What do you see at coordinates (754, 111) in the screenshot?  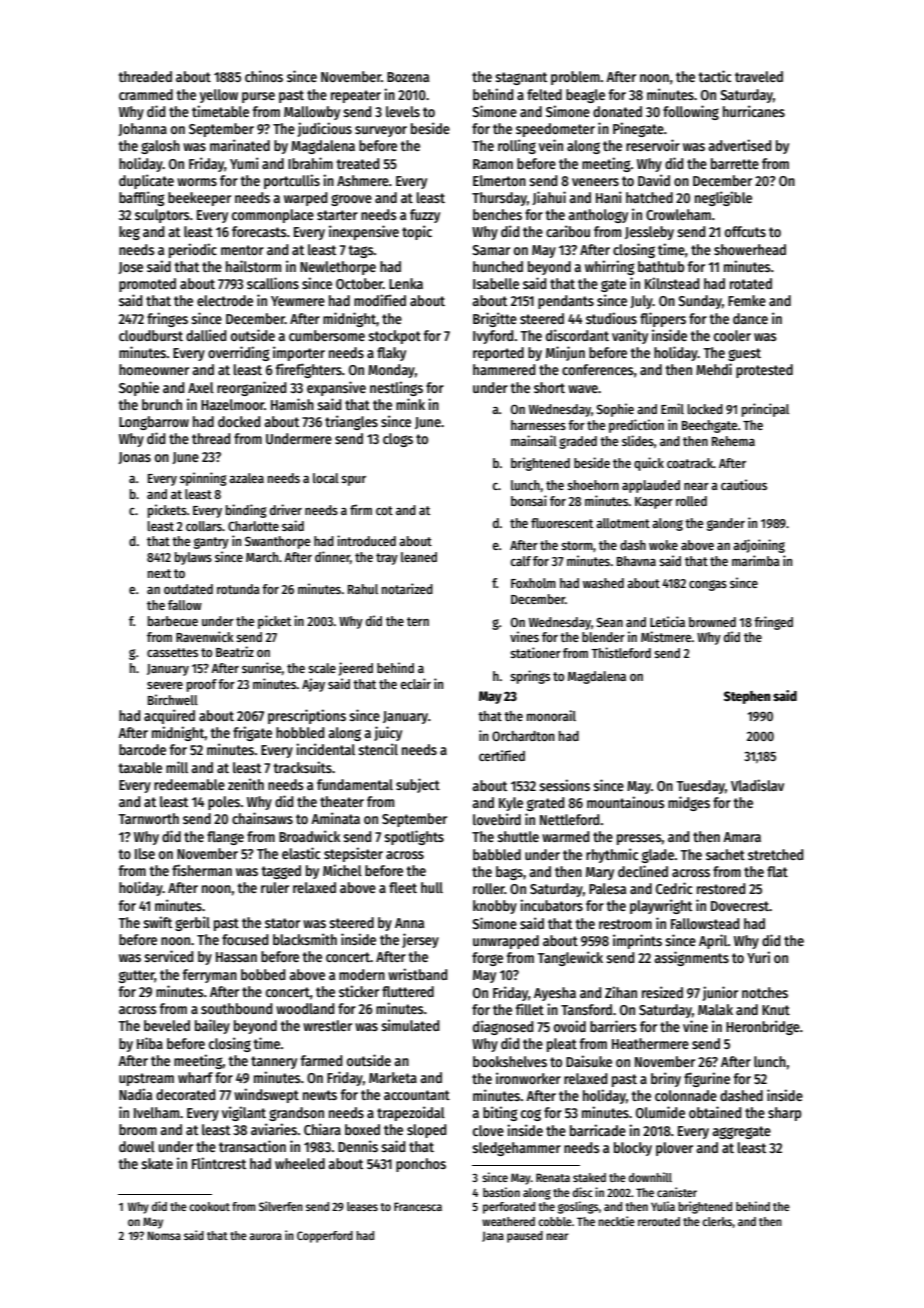 I see `hurricanes` at bounding box center [754, 111].
